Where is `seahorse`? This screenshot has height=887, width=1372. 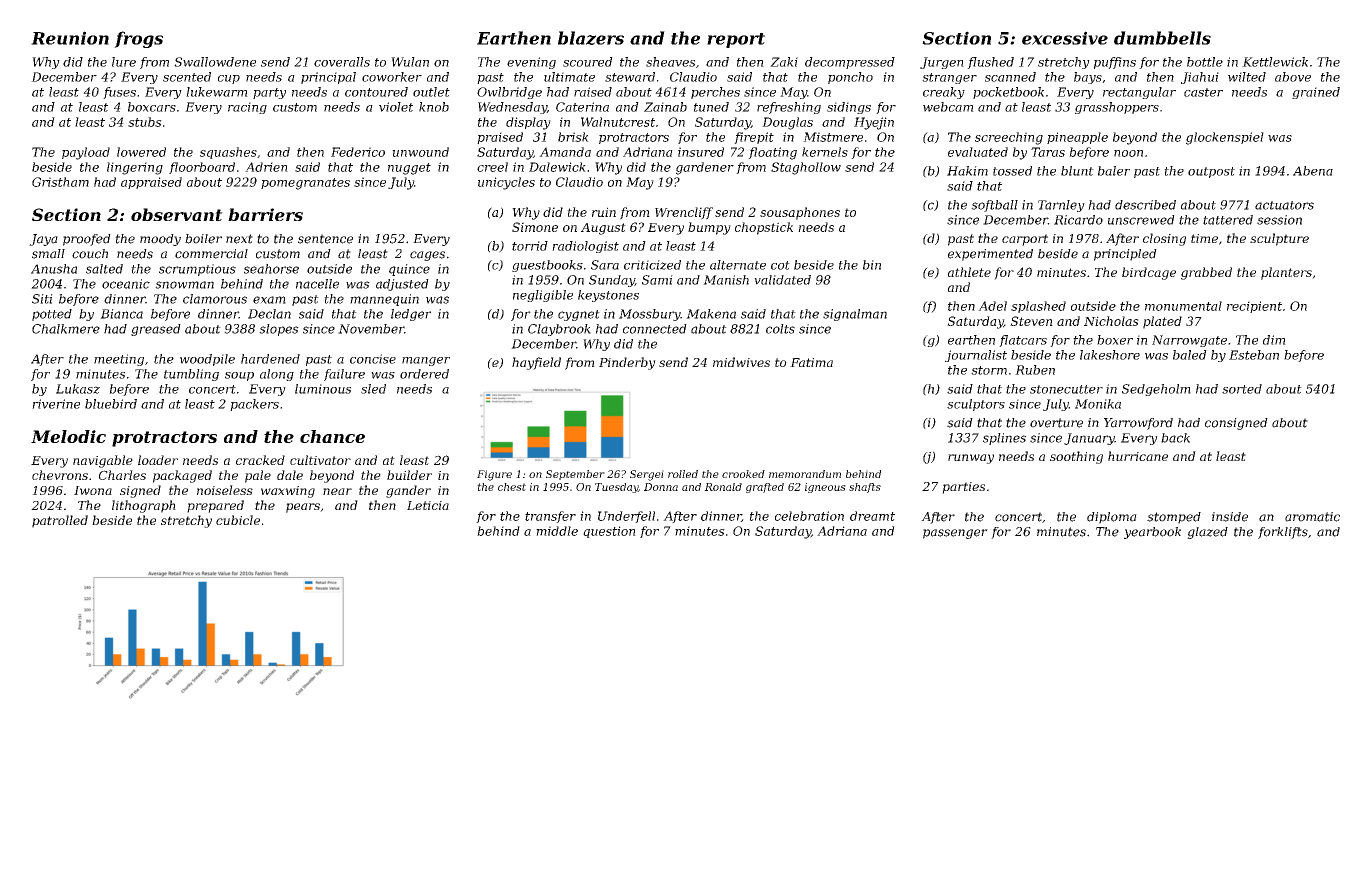 seahorse is located at coordinates (271, 269).
